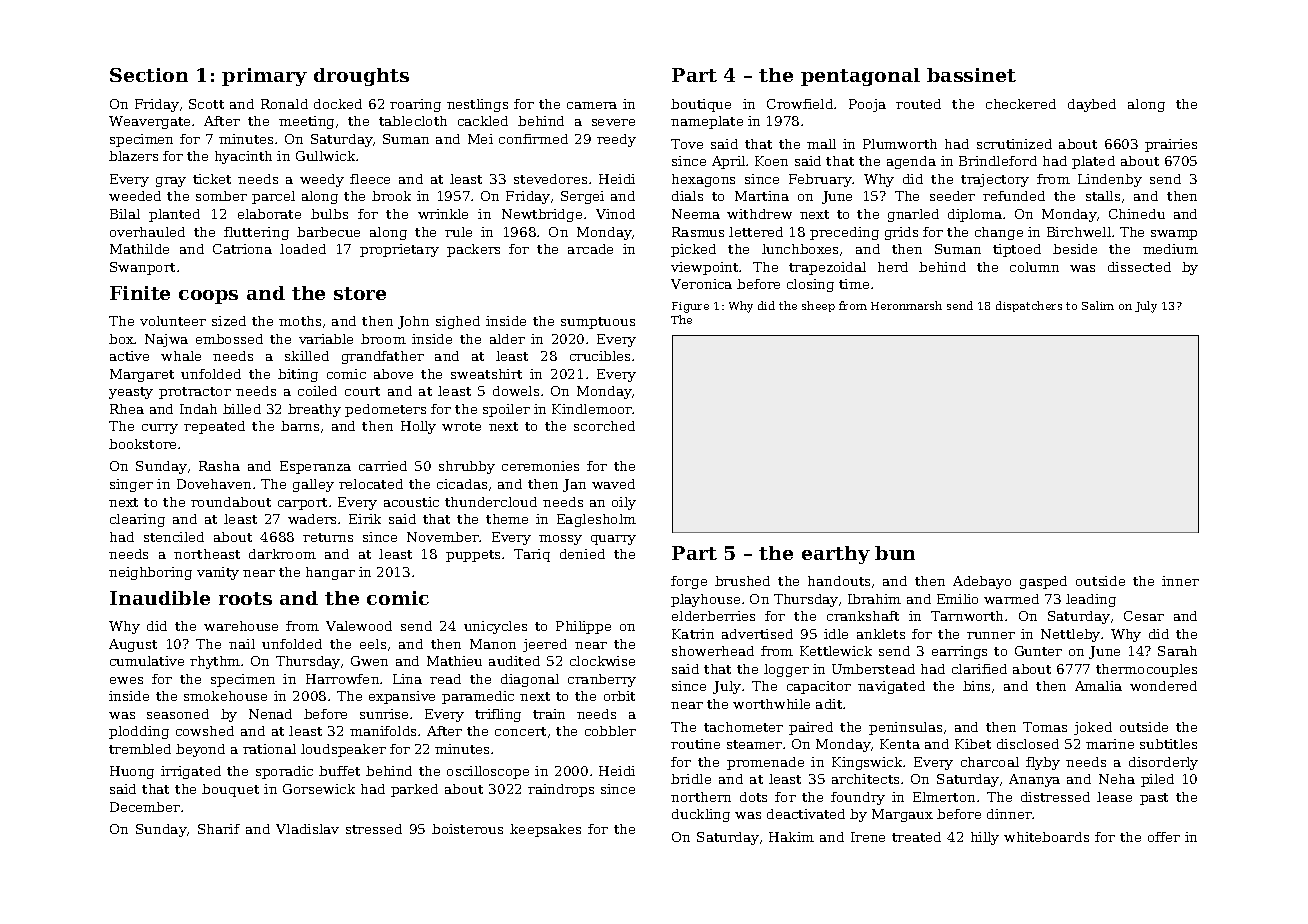  What do you see at coordinates (208, 297) in the document?
I see `coops` at bounding box center [208, 297].
